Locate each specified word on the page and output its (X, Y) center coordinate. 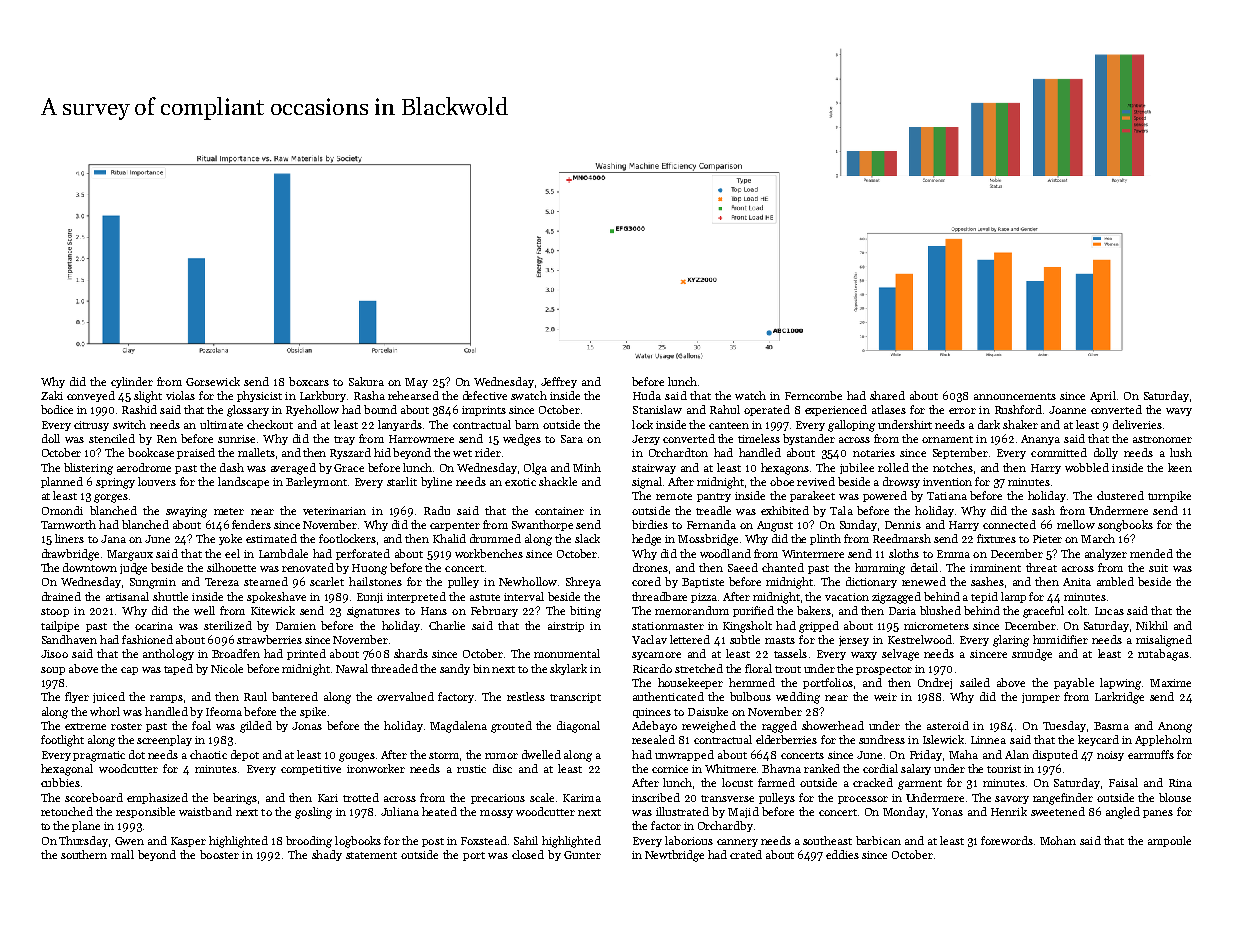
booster (219, 854)
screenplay (164, 740)
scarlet (327, 581)
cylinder (132, 382)
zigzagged (896, 598)
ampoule (1169, 841)
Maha (963, 754)
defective (485, 395)
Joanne (1067, 410)
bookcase (151, 452)
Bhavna (781, 768)
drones (650, 567)
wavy (1179, 412)
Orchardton (678, 452)
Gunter (582, 855)
